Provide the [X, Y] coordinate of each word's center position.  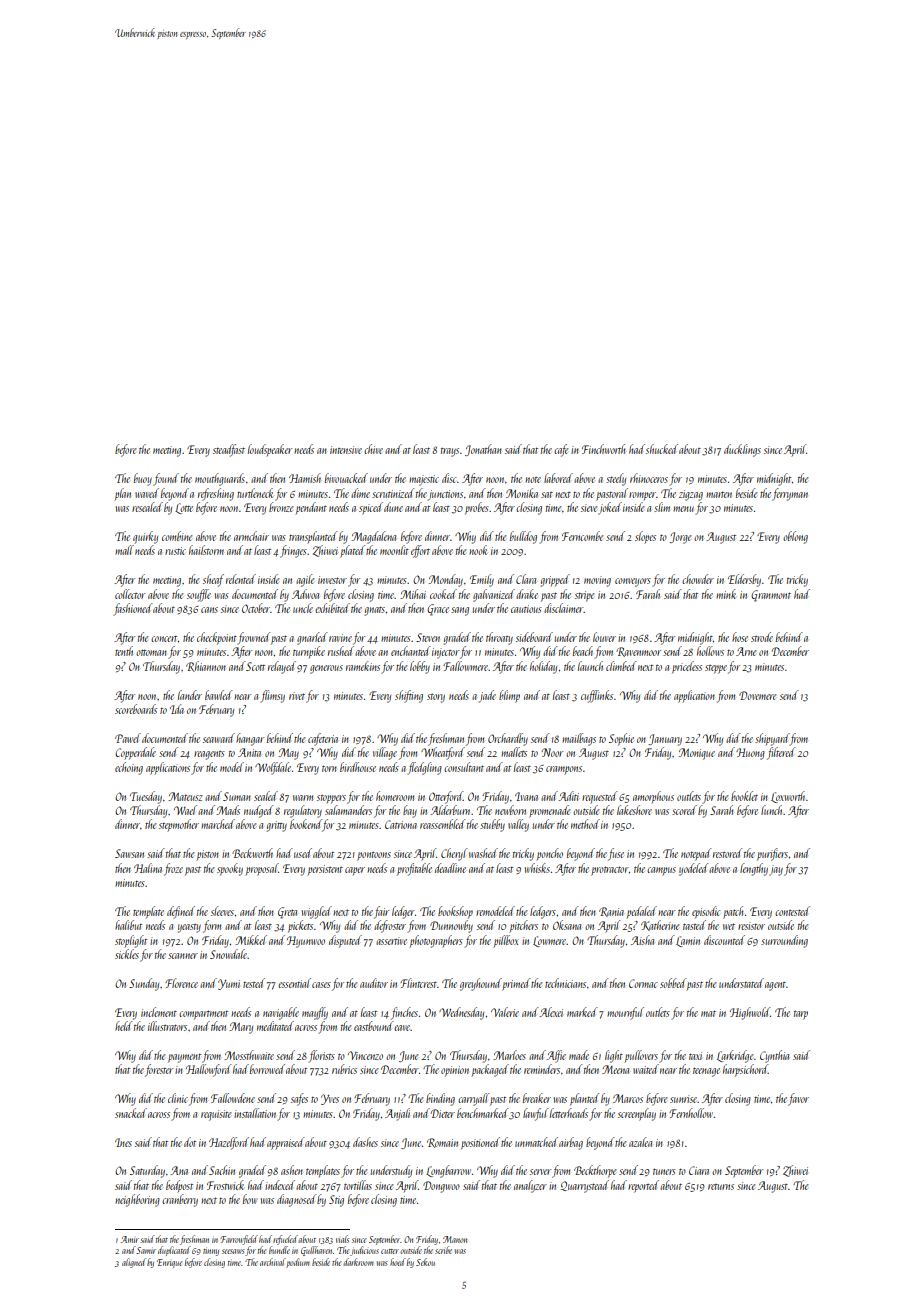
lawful [536, 1114]
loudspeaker [270, 450]
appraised [286, 1143]
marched [218, 824]
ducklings [742, 450]
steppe [716, 669]
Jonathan [483, 450]
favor [798, 1099]
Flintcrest [418, 983]
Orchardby [508, 739]
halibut [128, 925]
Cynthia [774, 1056]
